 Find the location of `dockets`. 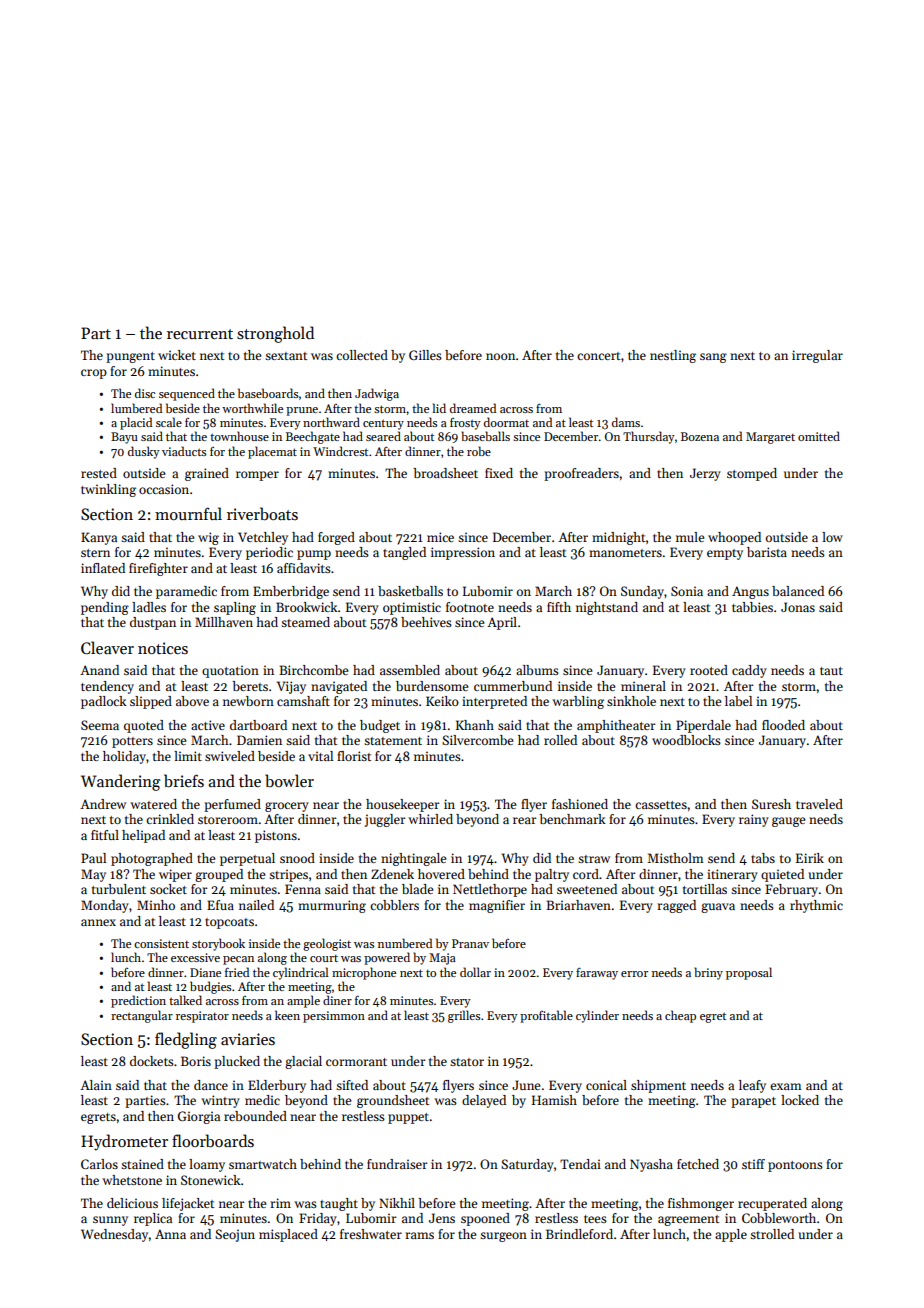

dockets is located at coordinates (152, 1061).
